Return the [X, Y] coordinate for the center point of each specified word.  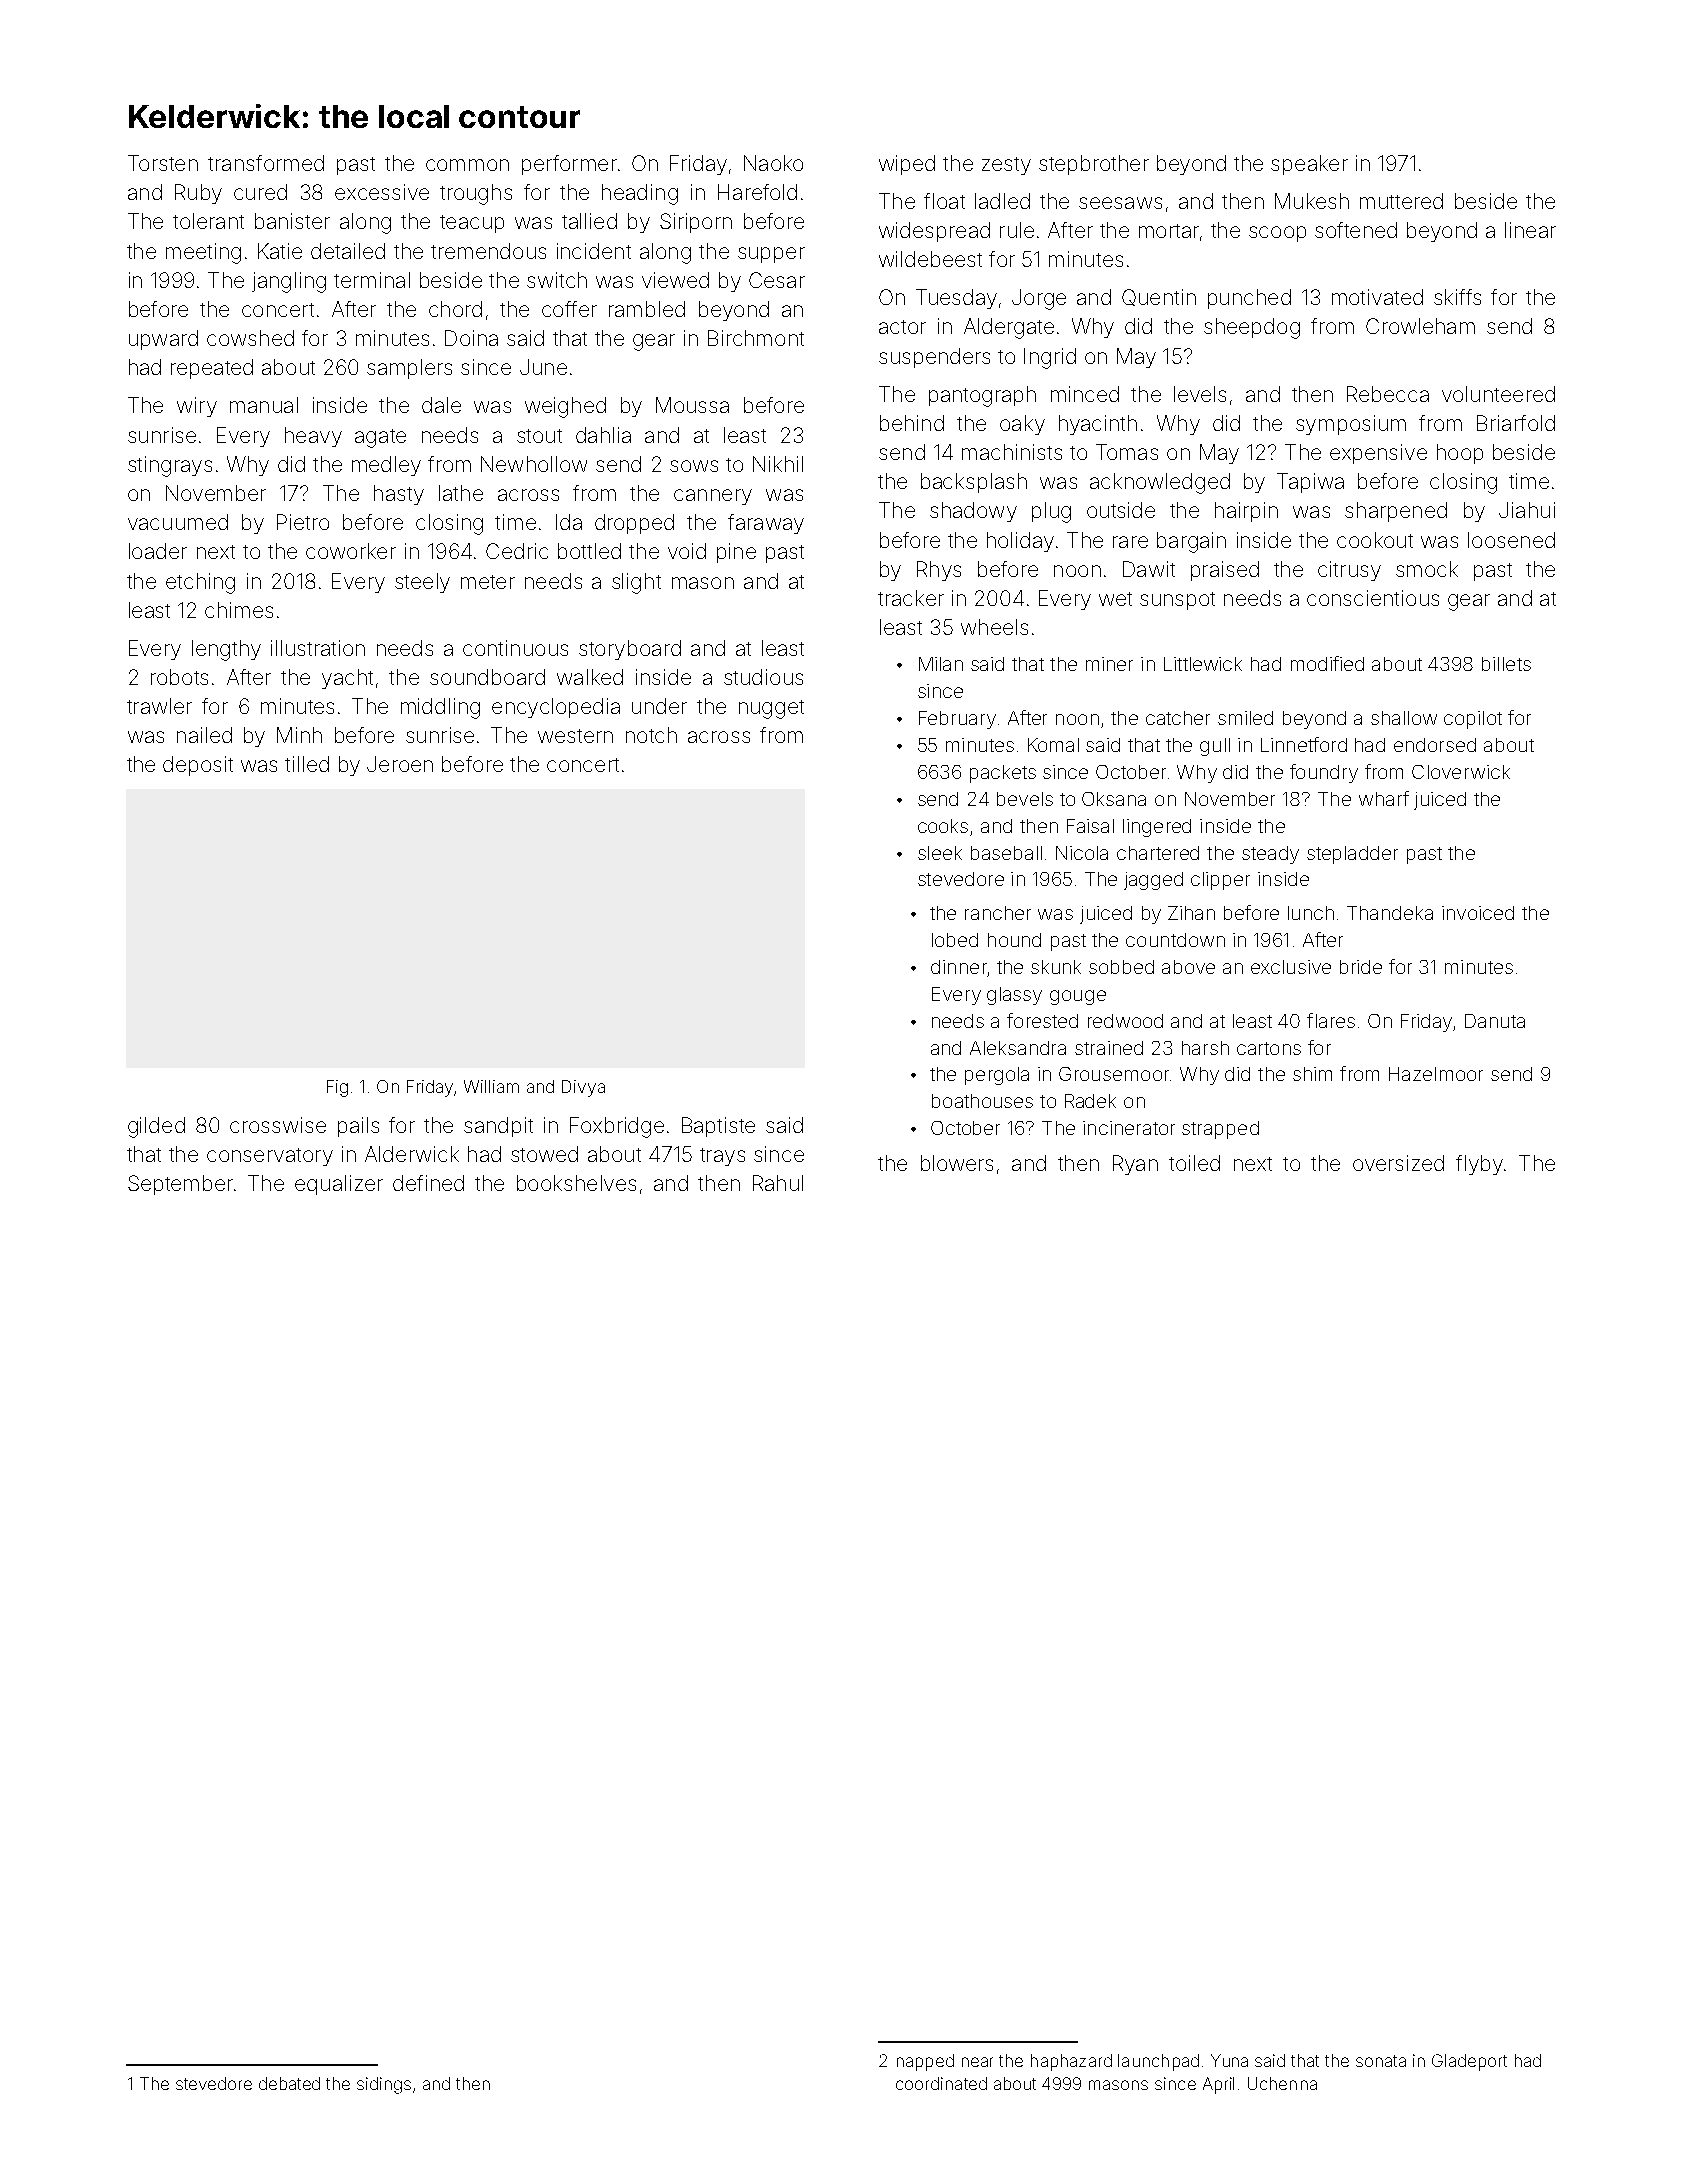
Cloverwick [1461, 772]
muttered [1401, 201]
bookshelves [576, 1183]
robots [179, 677]
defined [428, 1183]
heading [640, 194]
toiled [1194, 1163]
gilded [156, 1127]
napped [925, 2062]
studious [763, 677]
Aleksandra [1018, 1048]
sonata [1381, 2061]
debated [289, 2083]
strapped [1220, 1130]
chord [455, 309]
